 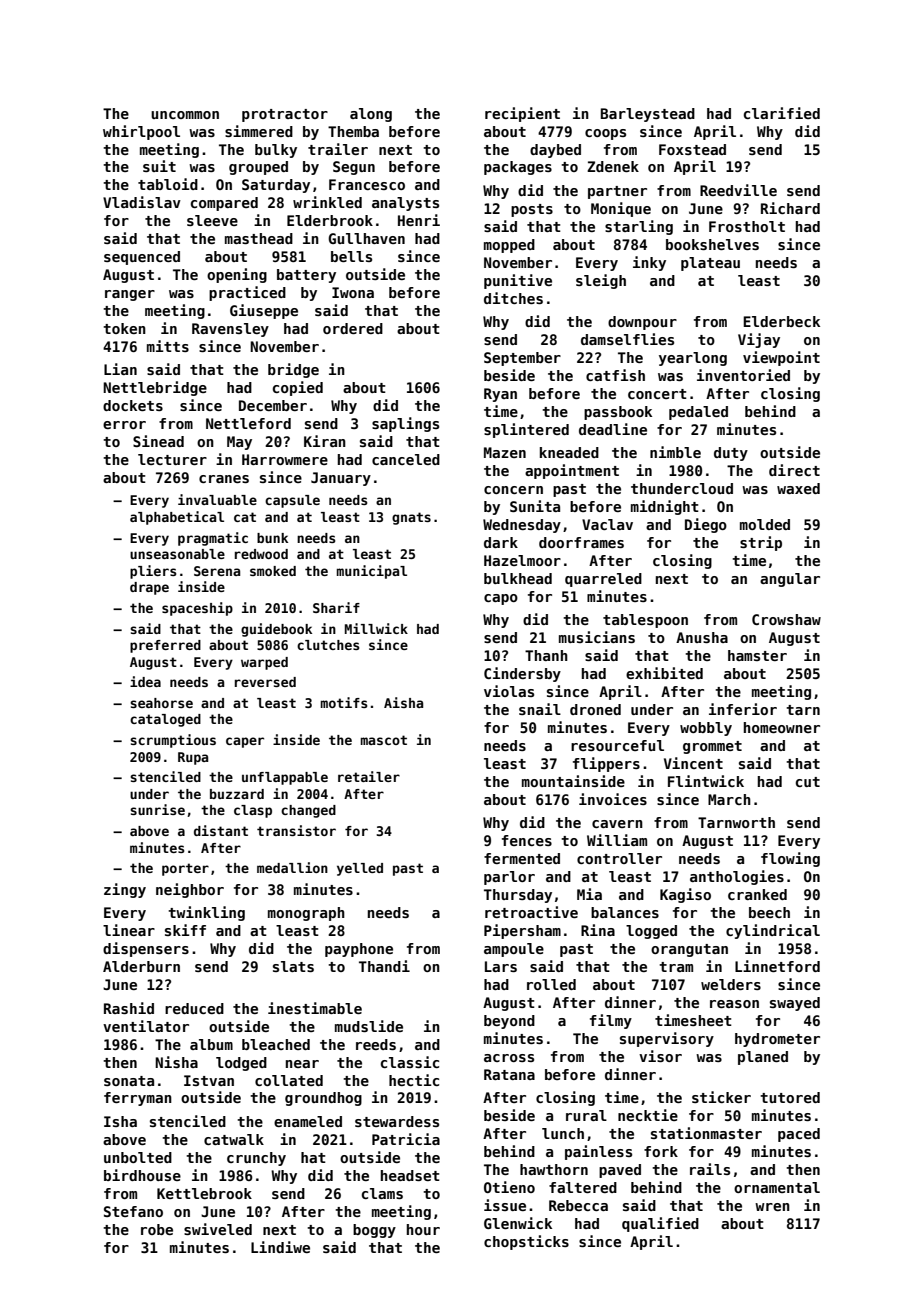 I want to click on Gullhaven, so click(x=366, y=238).
